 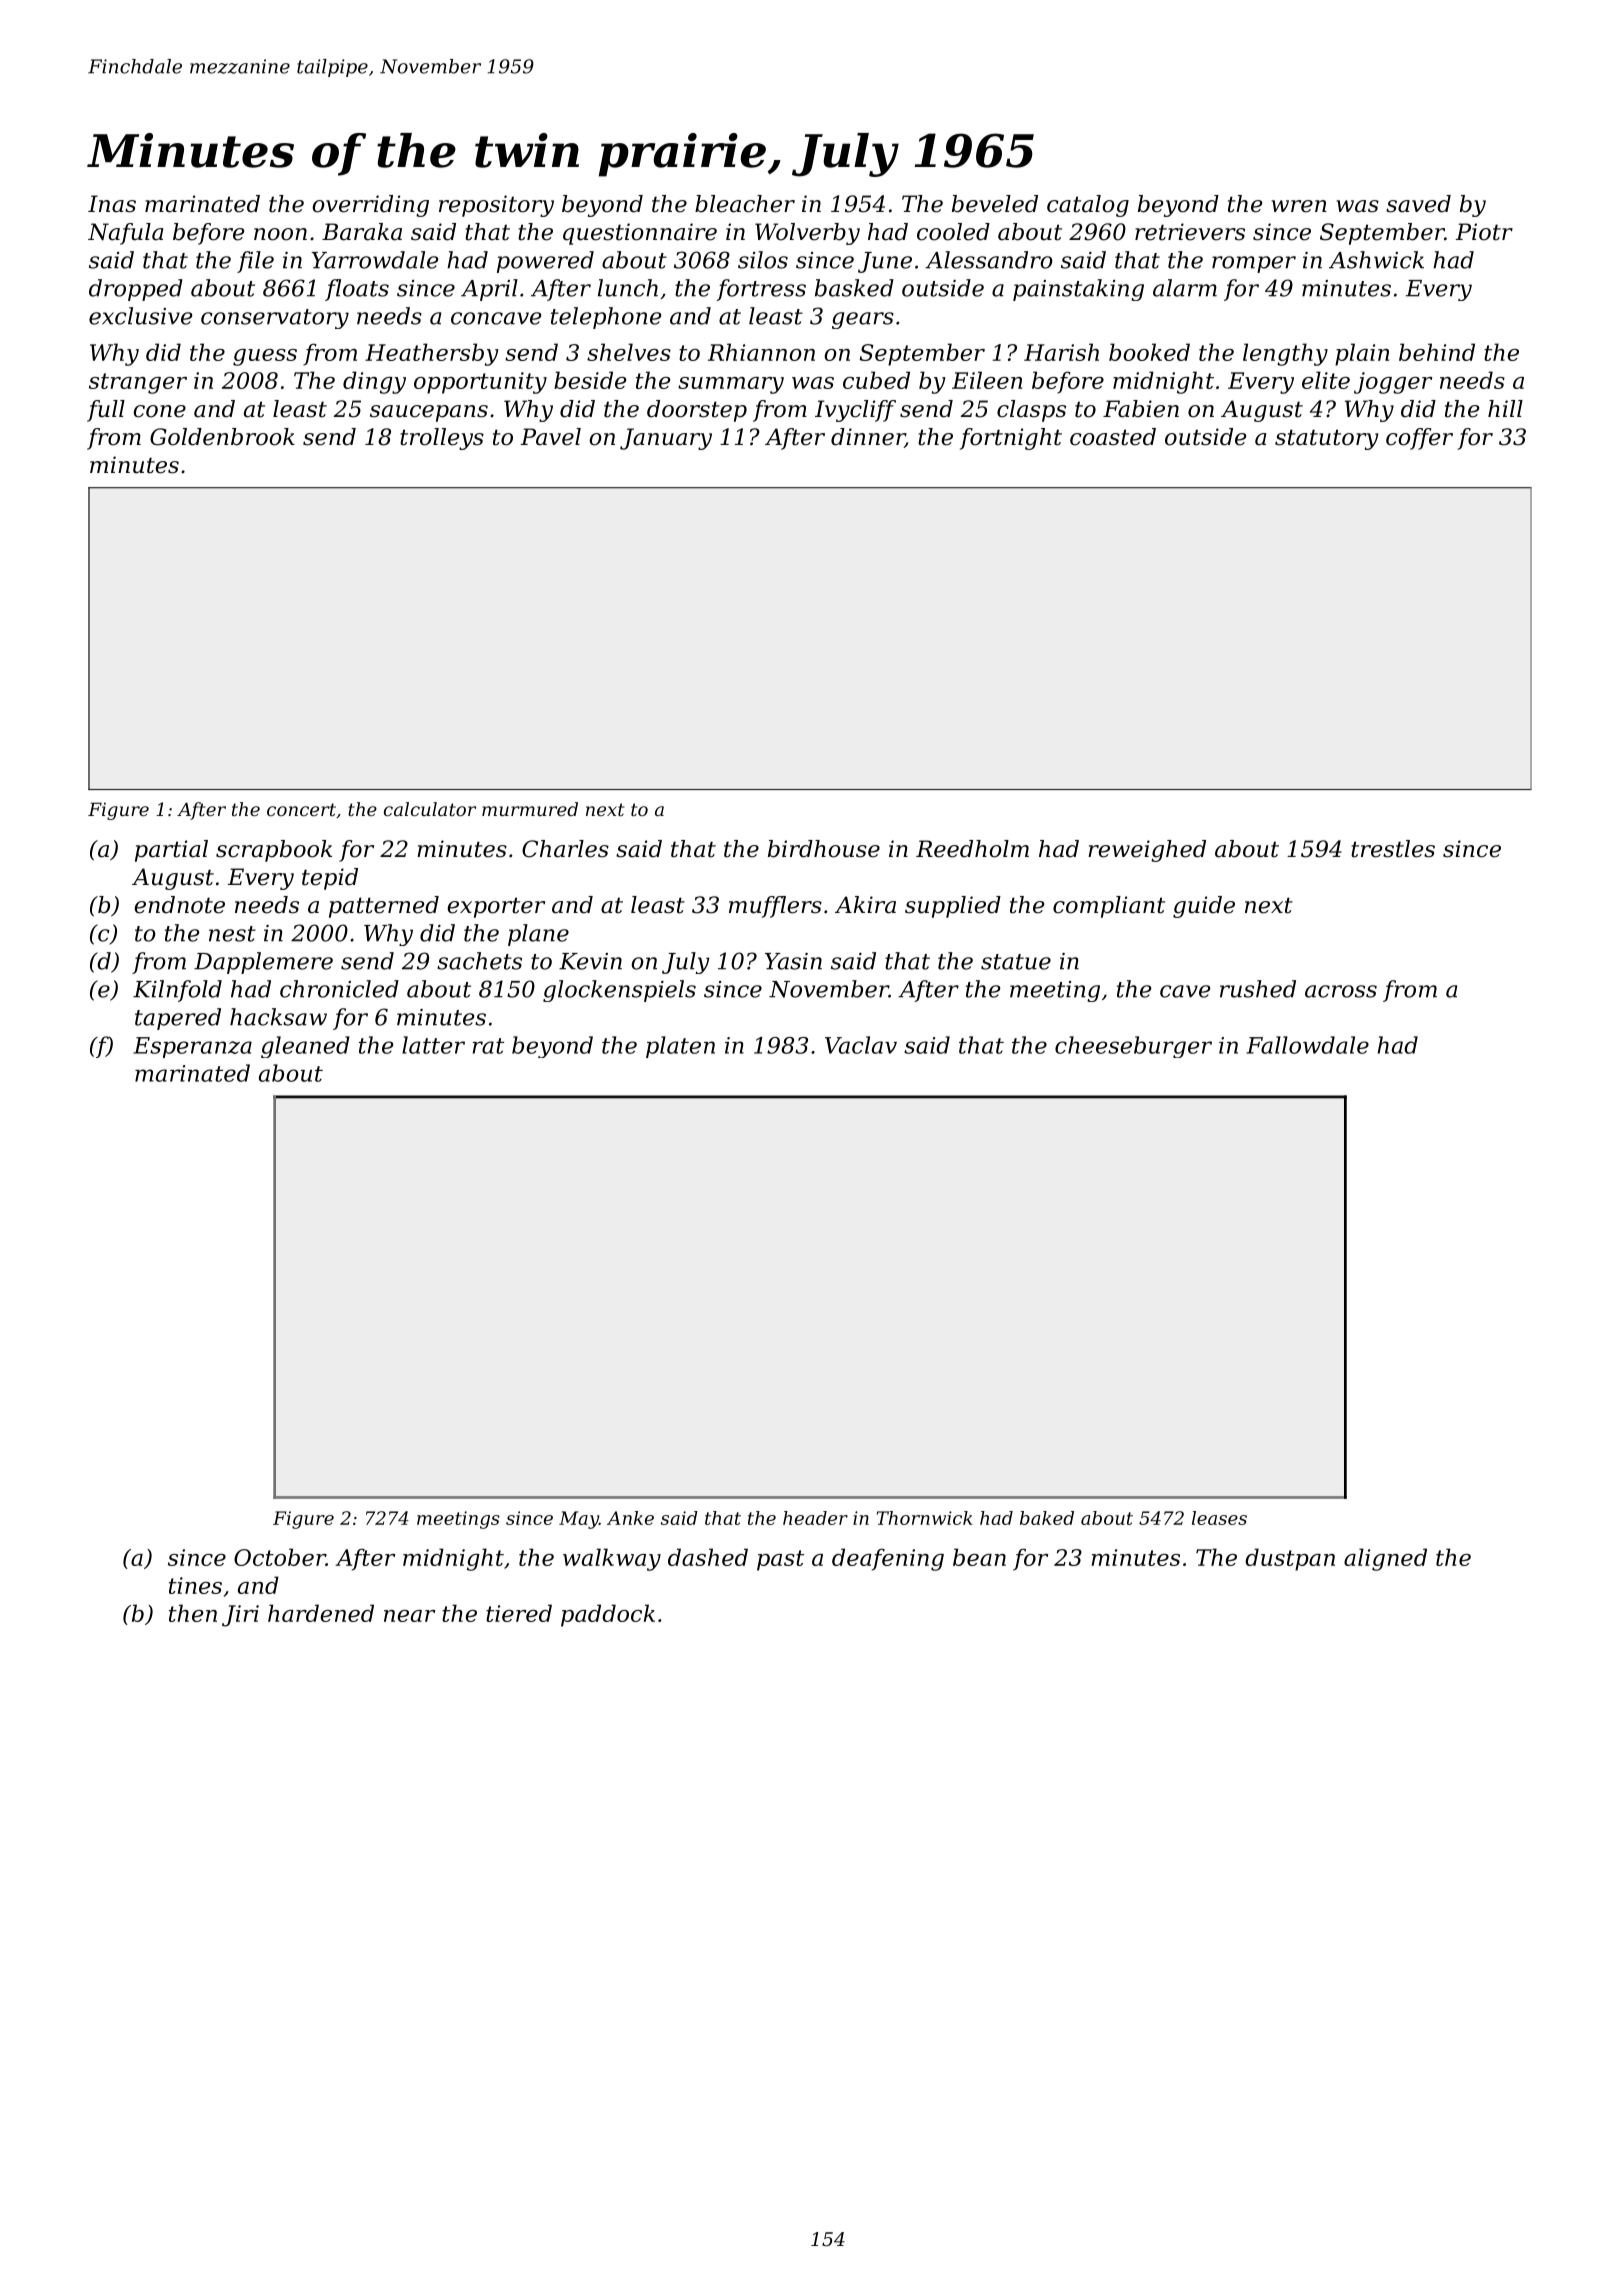 I want to click on guide, so click(x=1204, y=907).
